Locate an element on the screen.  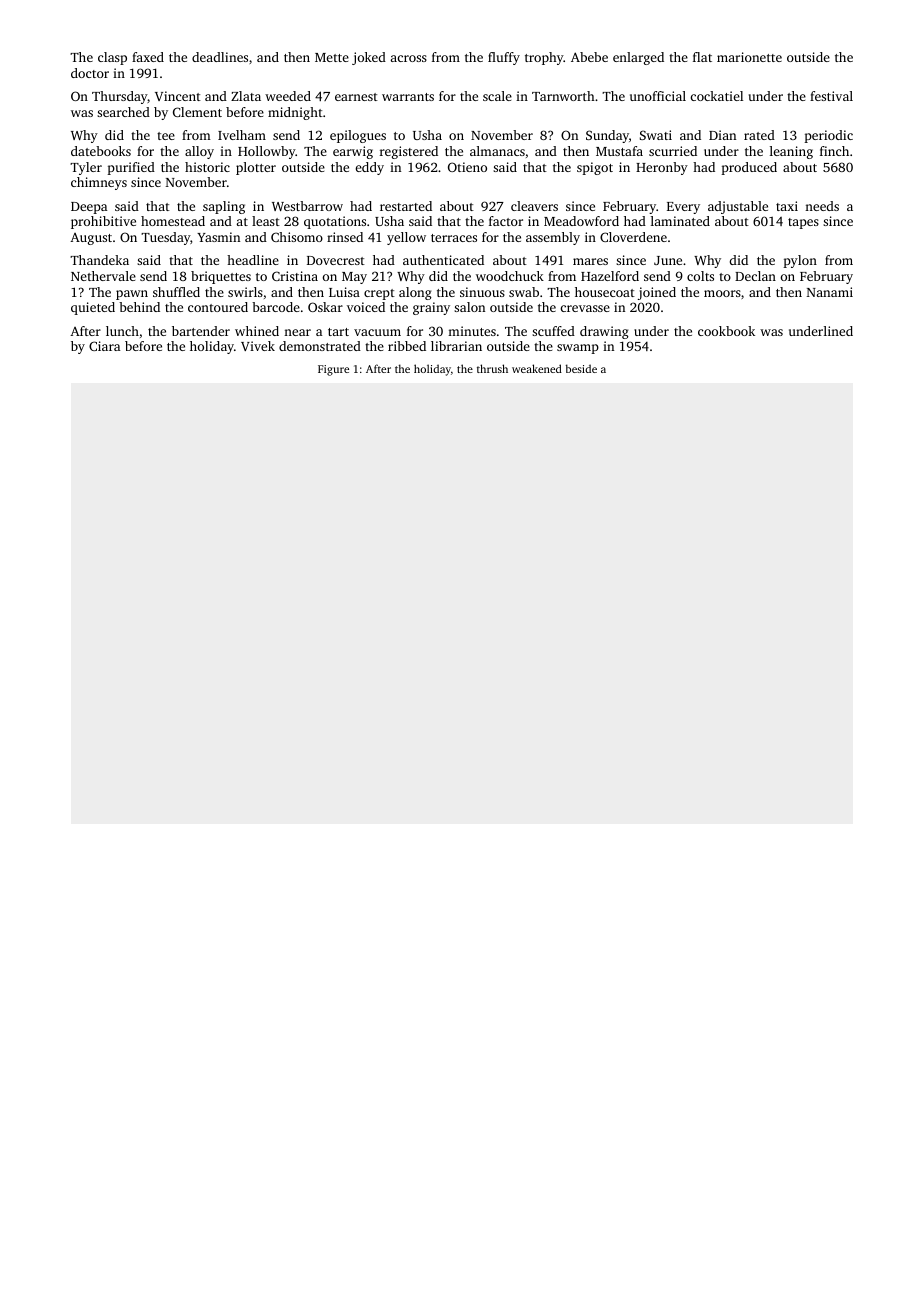
faxed is located at coordinates (148, 57).
